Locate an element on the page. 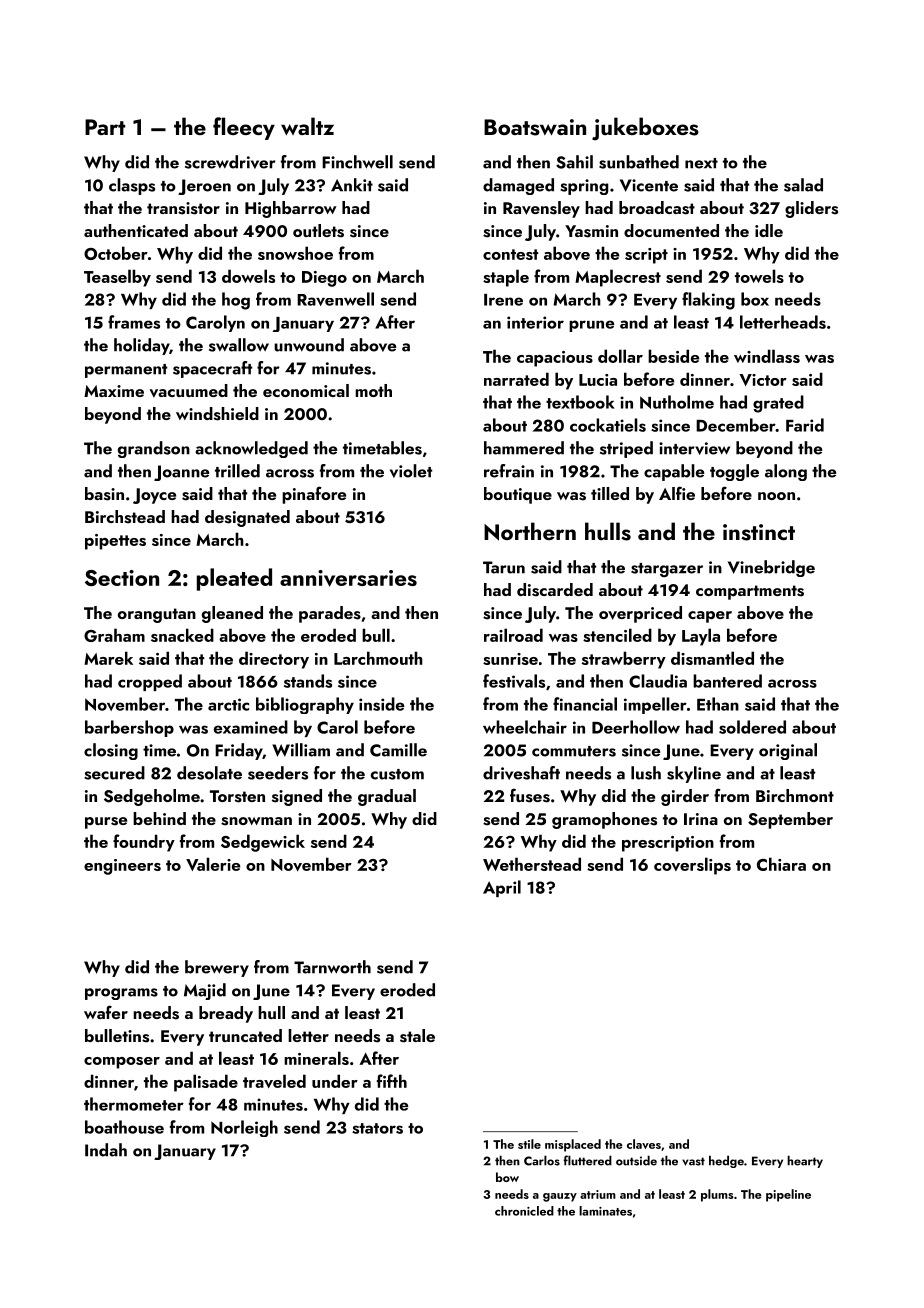 The height and width of the page is (1308, 924). waltz is located at coordinates (307, 126).
